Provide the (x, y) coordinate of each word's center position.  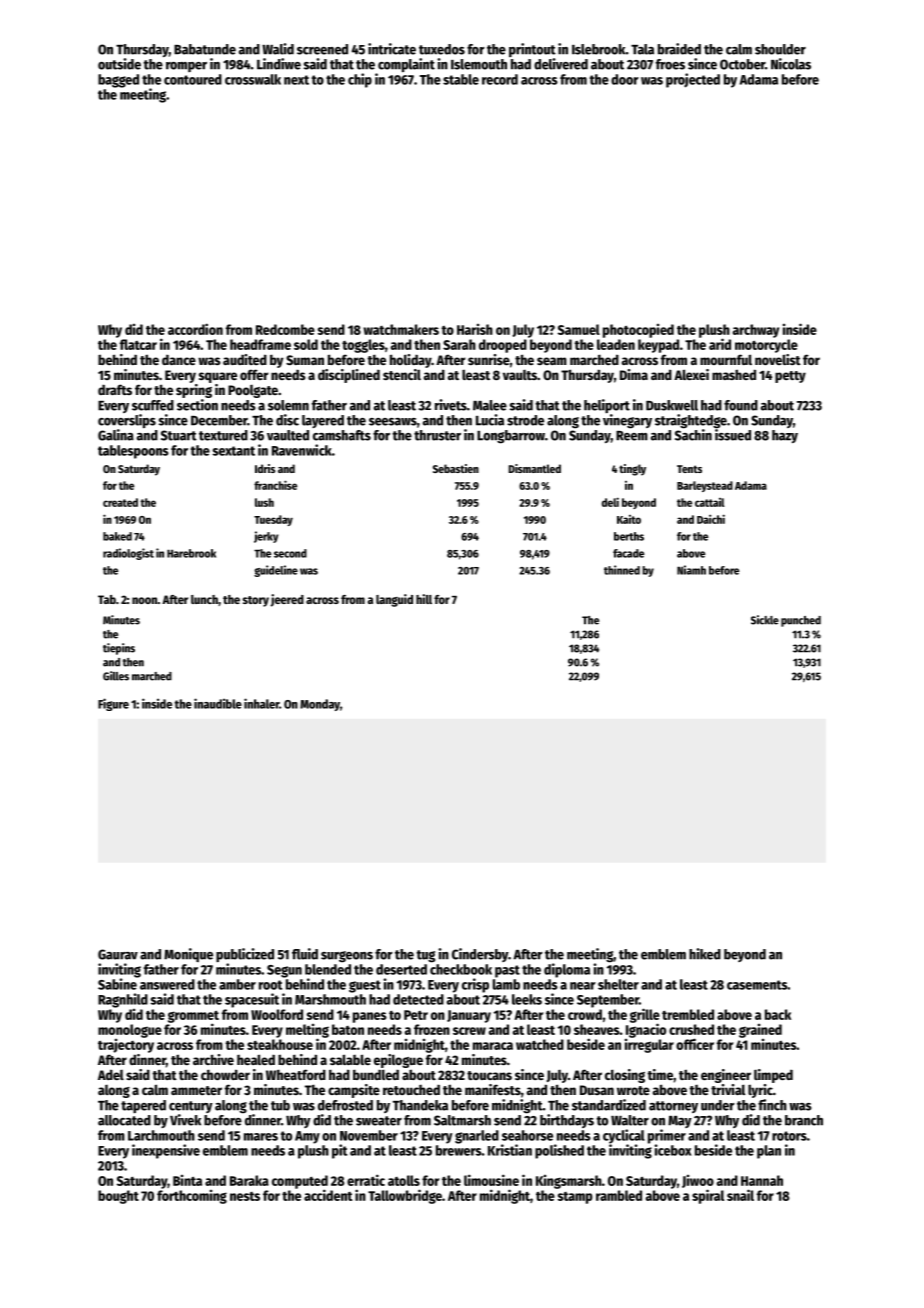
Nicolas (791, 64)
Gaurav (118, 954)
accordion (195, 329)
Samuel (579, 329)
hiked (705, 954)
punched (801, 621)
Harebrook (191, 553)
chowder (225, 1074)
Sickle (765, 620)
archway (756, 331)
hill (424, 599)
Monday (320, 705)
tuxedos (442, 49)
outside (119, 64)
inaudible (218, 703)
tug (425, 956)
